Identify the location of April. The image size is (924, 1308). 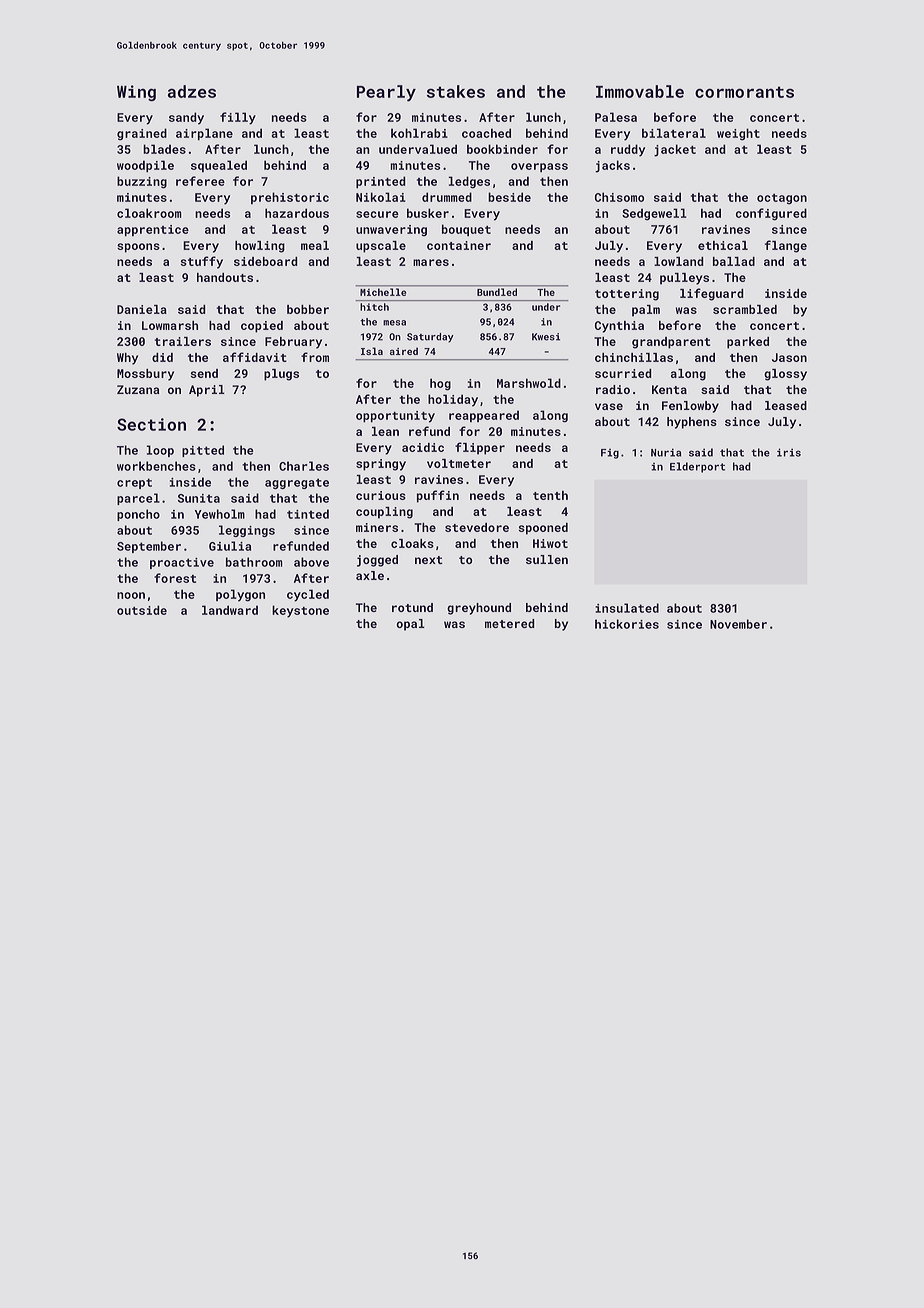
(207, 391).
